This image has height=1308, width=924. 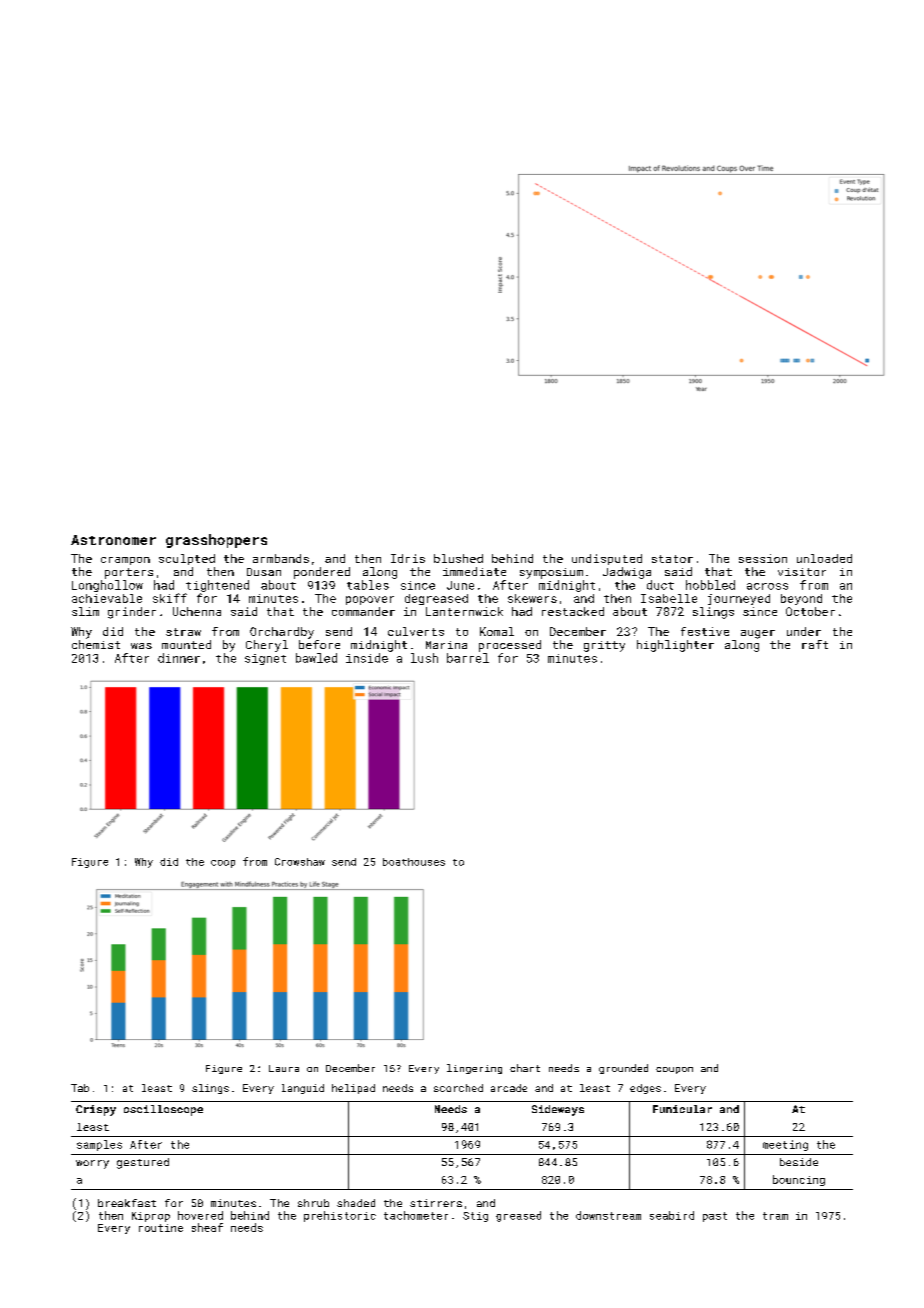 I want to click on meeting, so click(x=785, y=1145).
